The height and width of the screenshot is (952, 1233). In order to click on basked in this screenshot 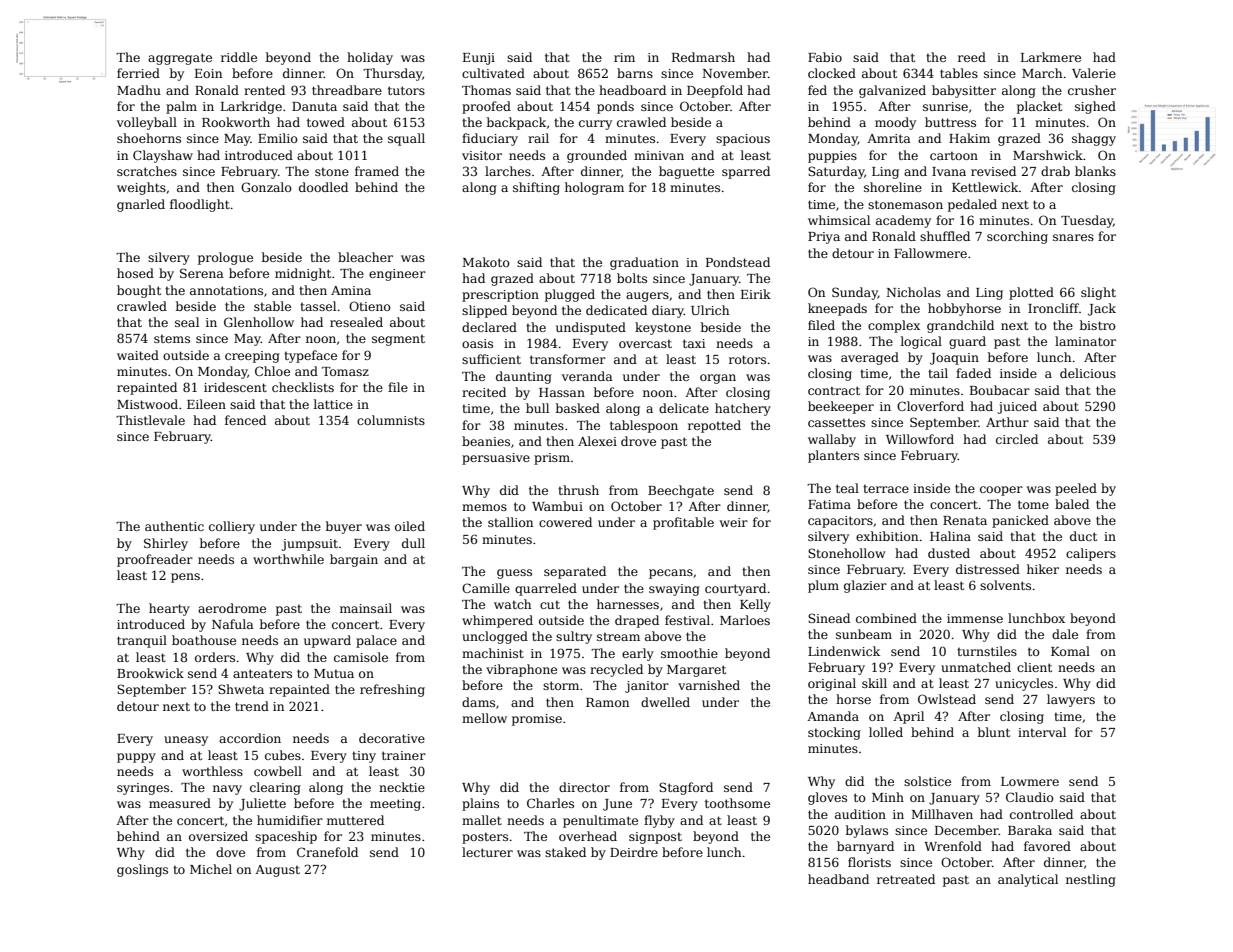, I will do `click(578, 408)`.
